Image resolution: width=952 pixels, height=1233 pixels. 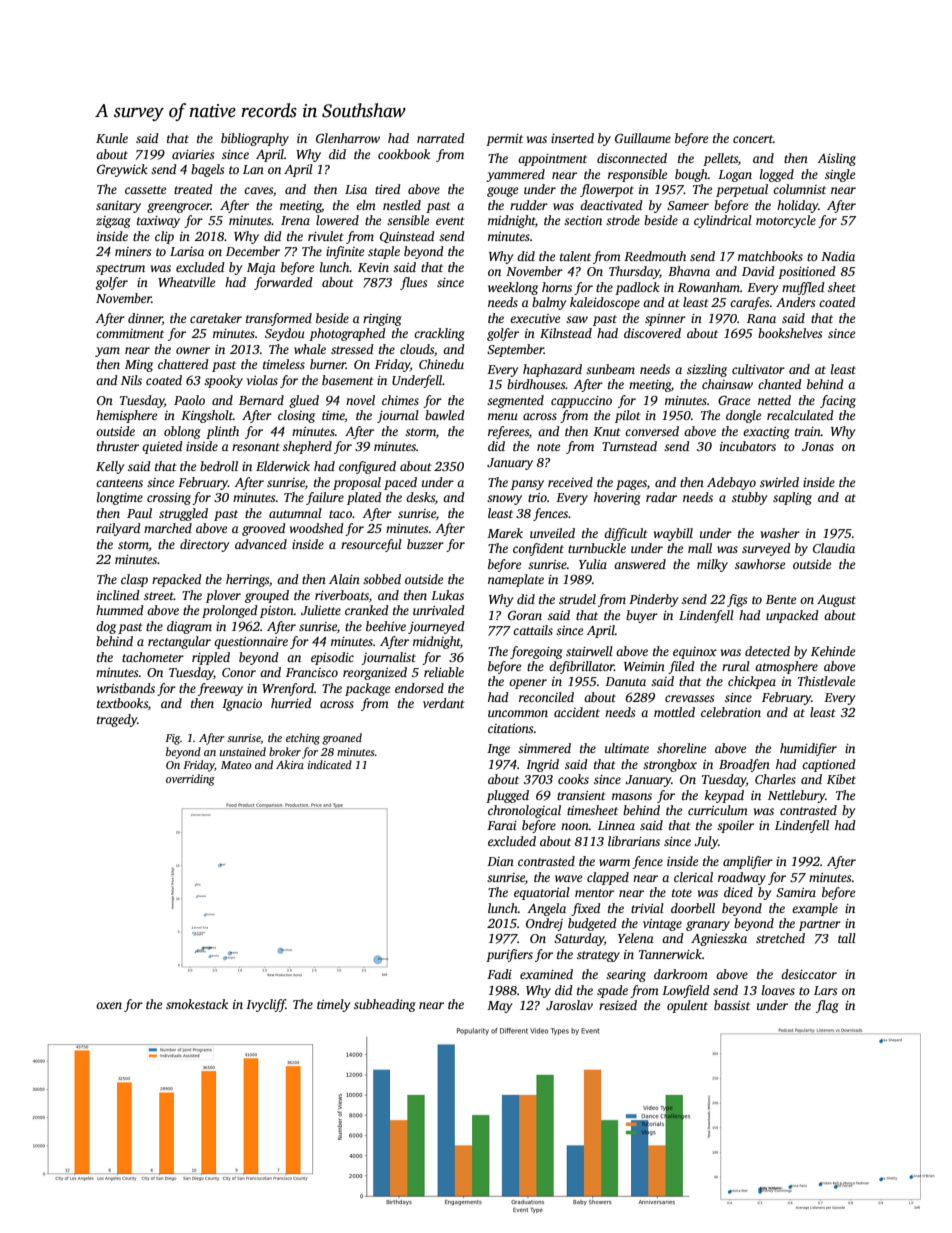 I want to click on equinox, so click(x=695, y=653).
